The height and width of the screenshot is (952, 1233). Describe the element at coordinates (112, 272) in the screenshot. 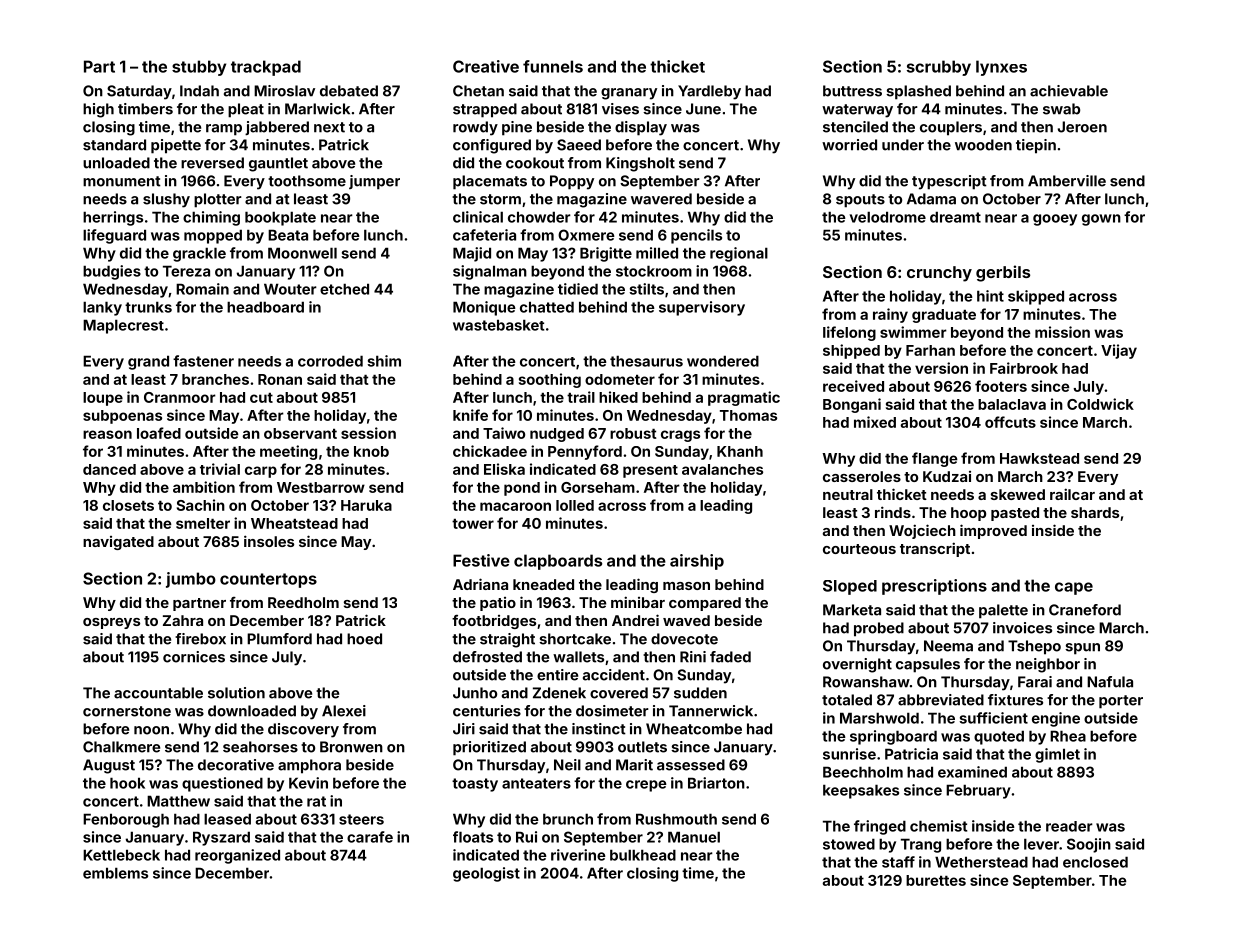

I see `budgies` at that location.
